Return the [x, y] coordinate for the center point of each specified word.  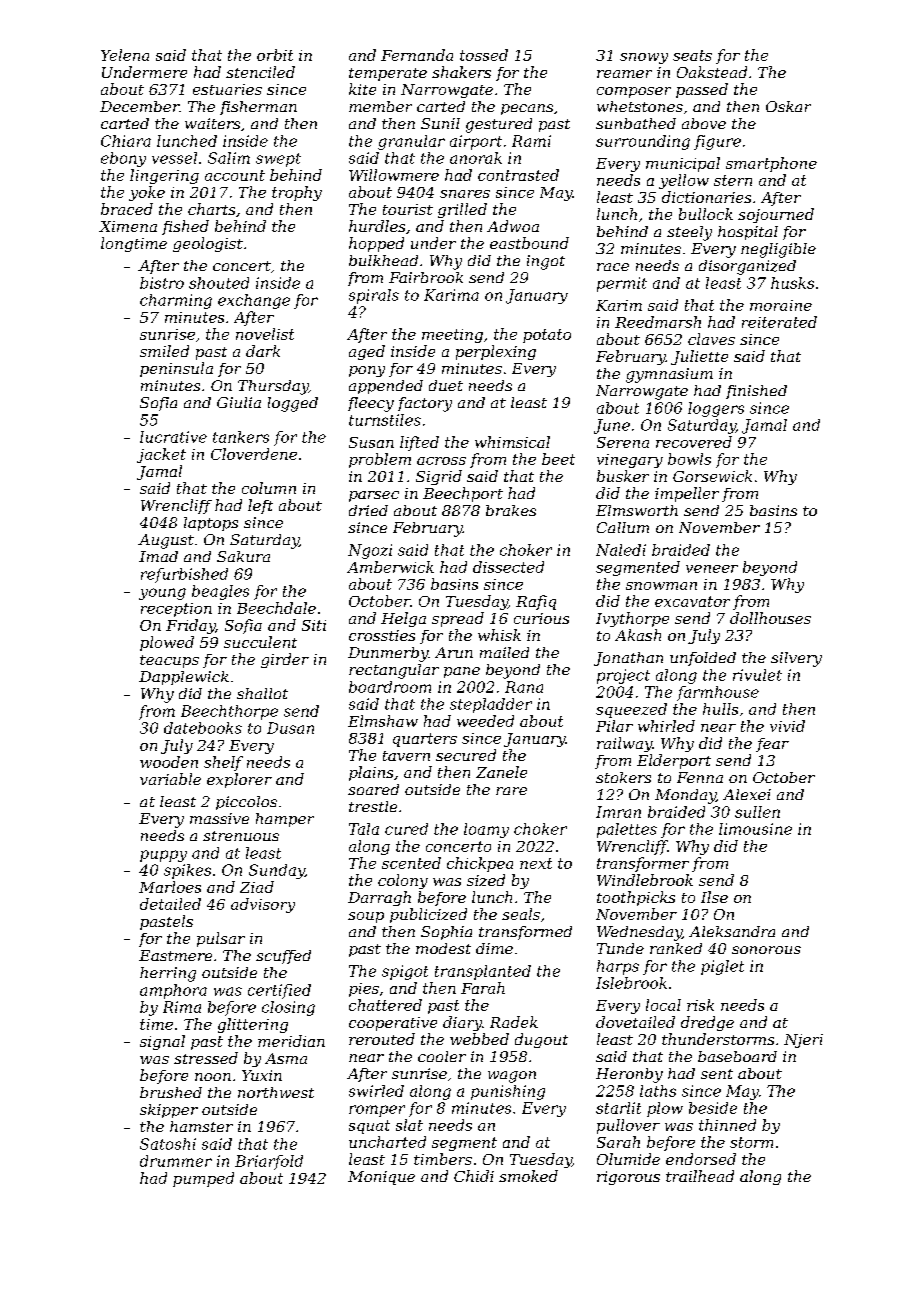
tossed [484, 55]
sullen [757, 812]
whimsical [512, 442]
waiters [212, 123]
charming [176, 301]
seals [521, 914]
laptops [211, 524]
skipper [169, 1111]
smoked [528, 1176]
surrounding [643, 142]
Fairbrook [426, 277]
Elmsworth [637, 510]
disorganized [747, 267]
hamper [285, 820]
